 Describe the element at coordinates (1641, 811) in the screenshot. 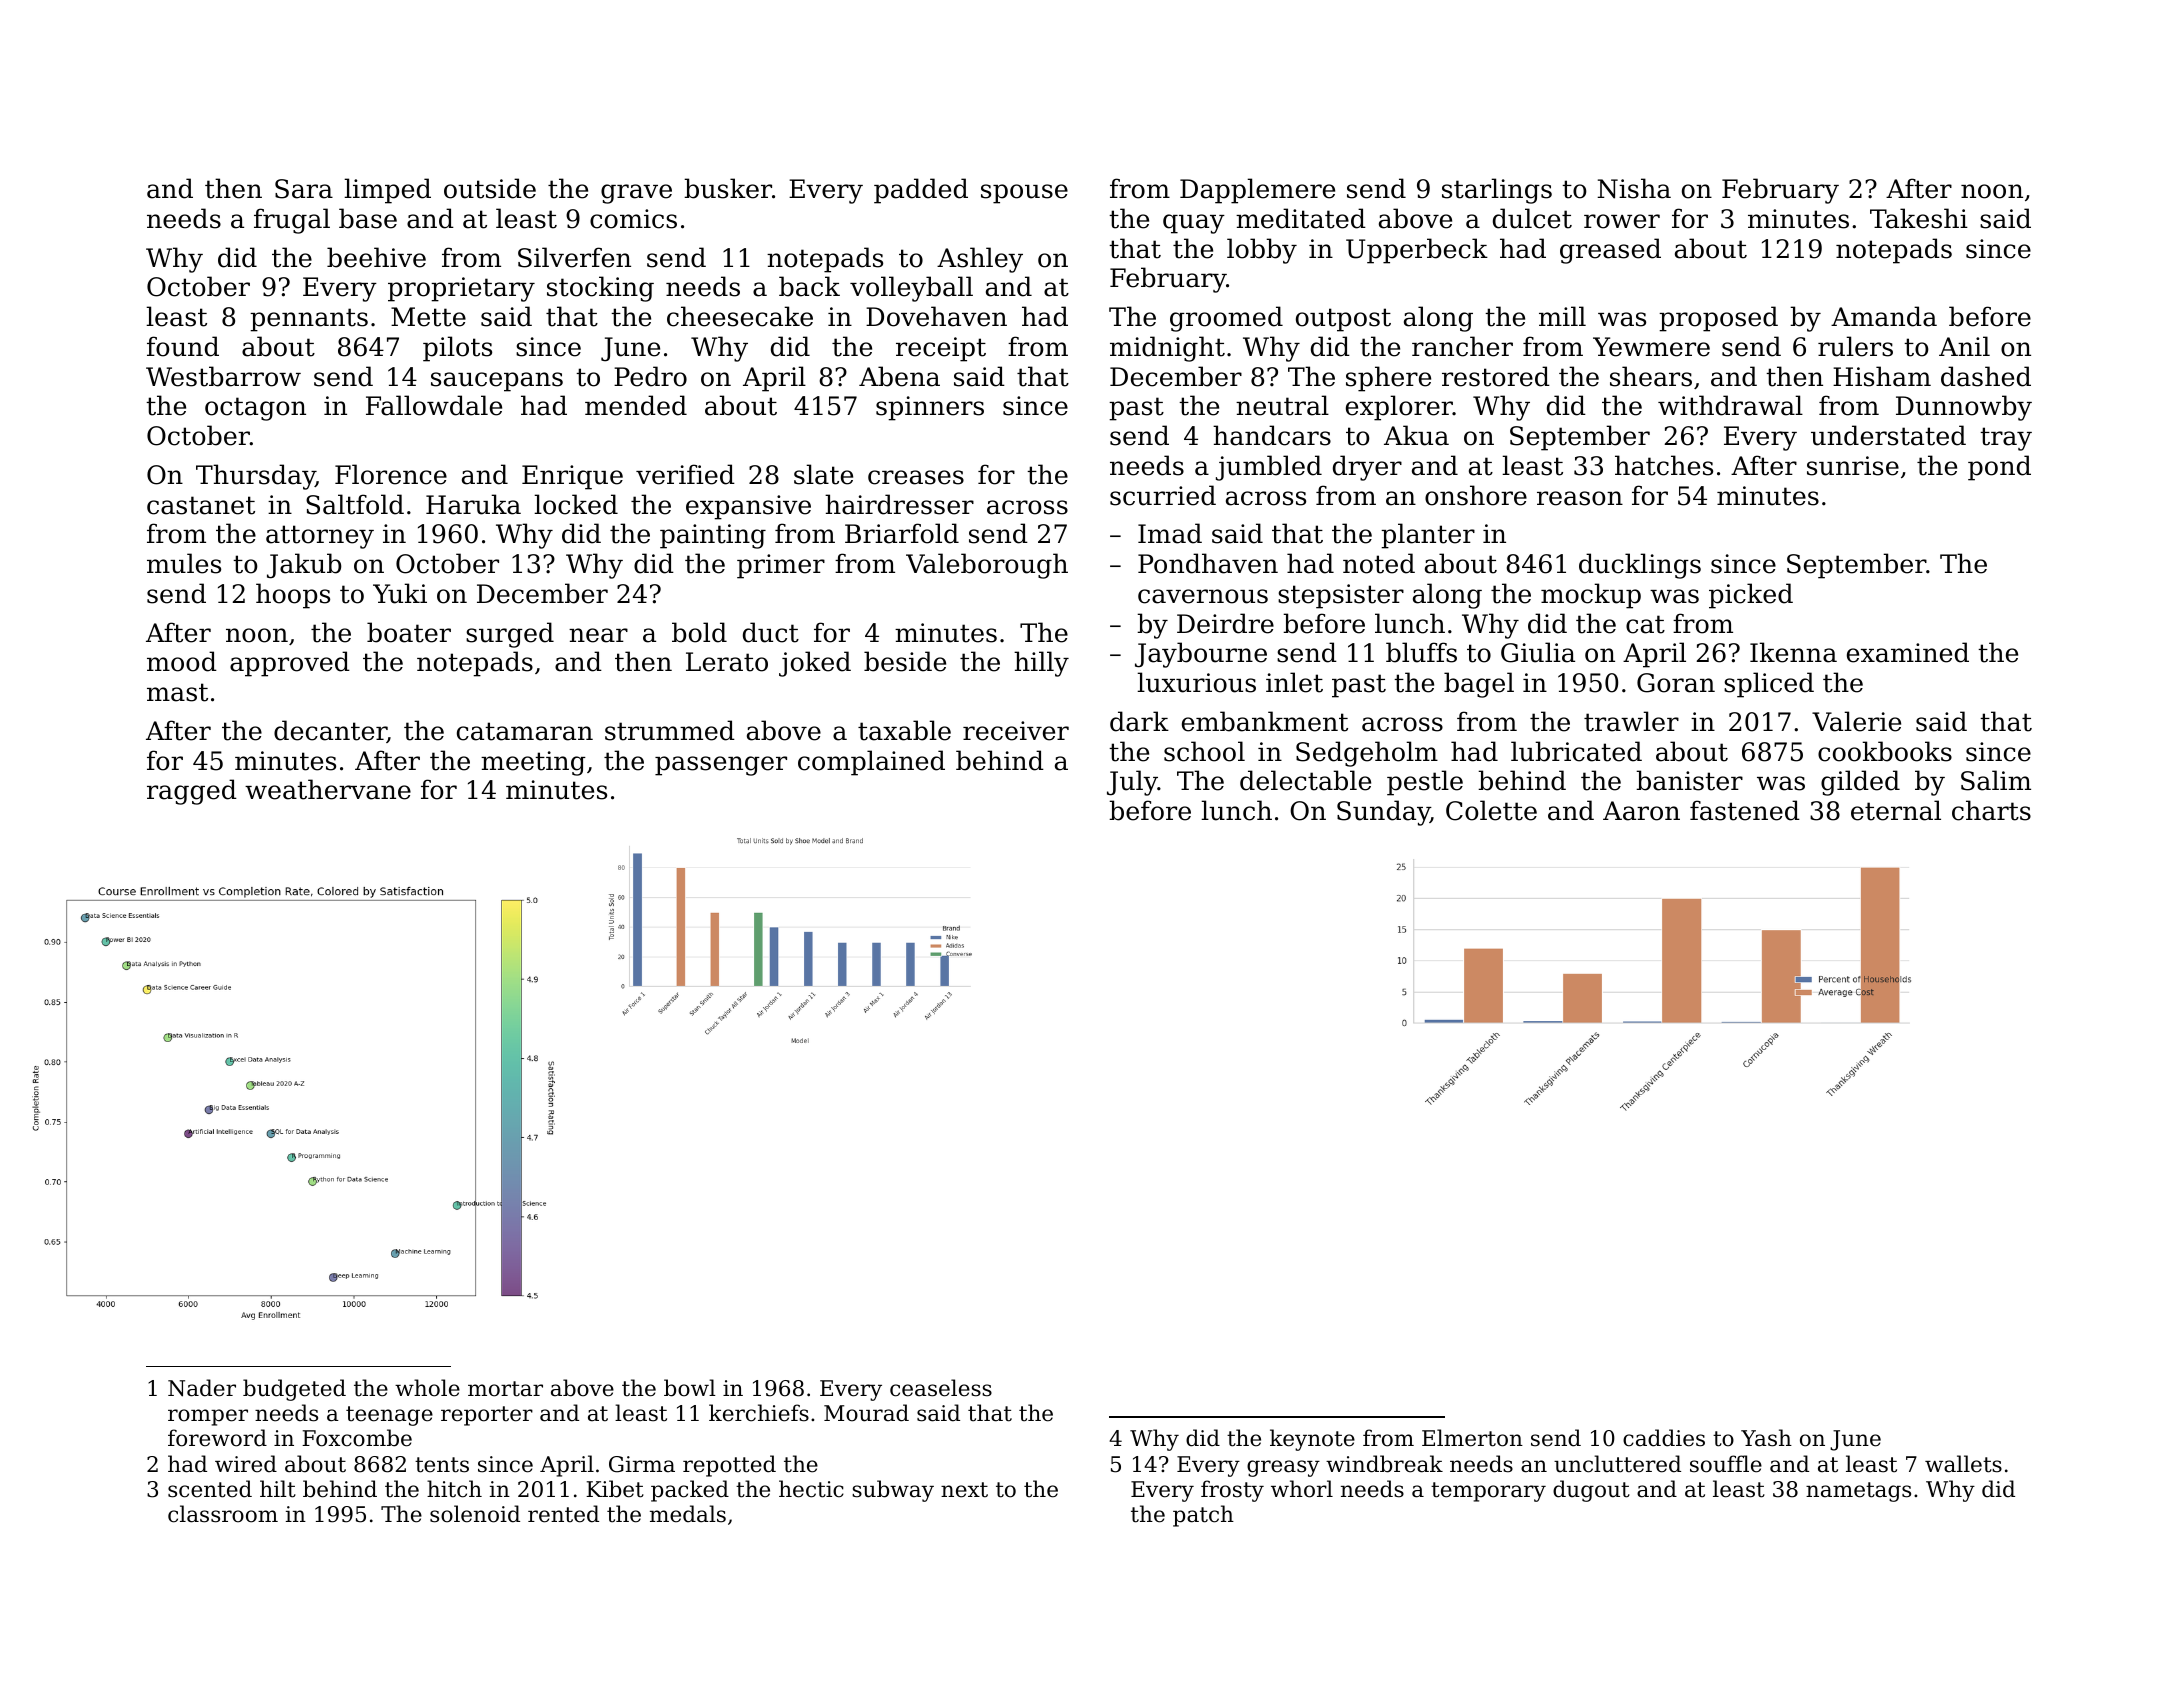

I see `Aaron` at that location.
